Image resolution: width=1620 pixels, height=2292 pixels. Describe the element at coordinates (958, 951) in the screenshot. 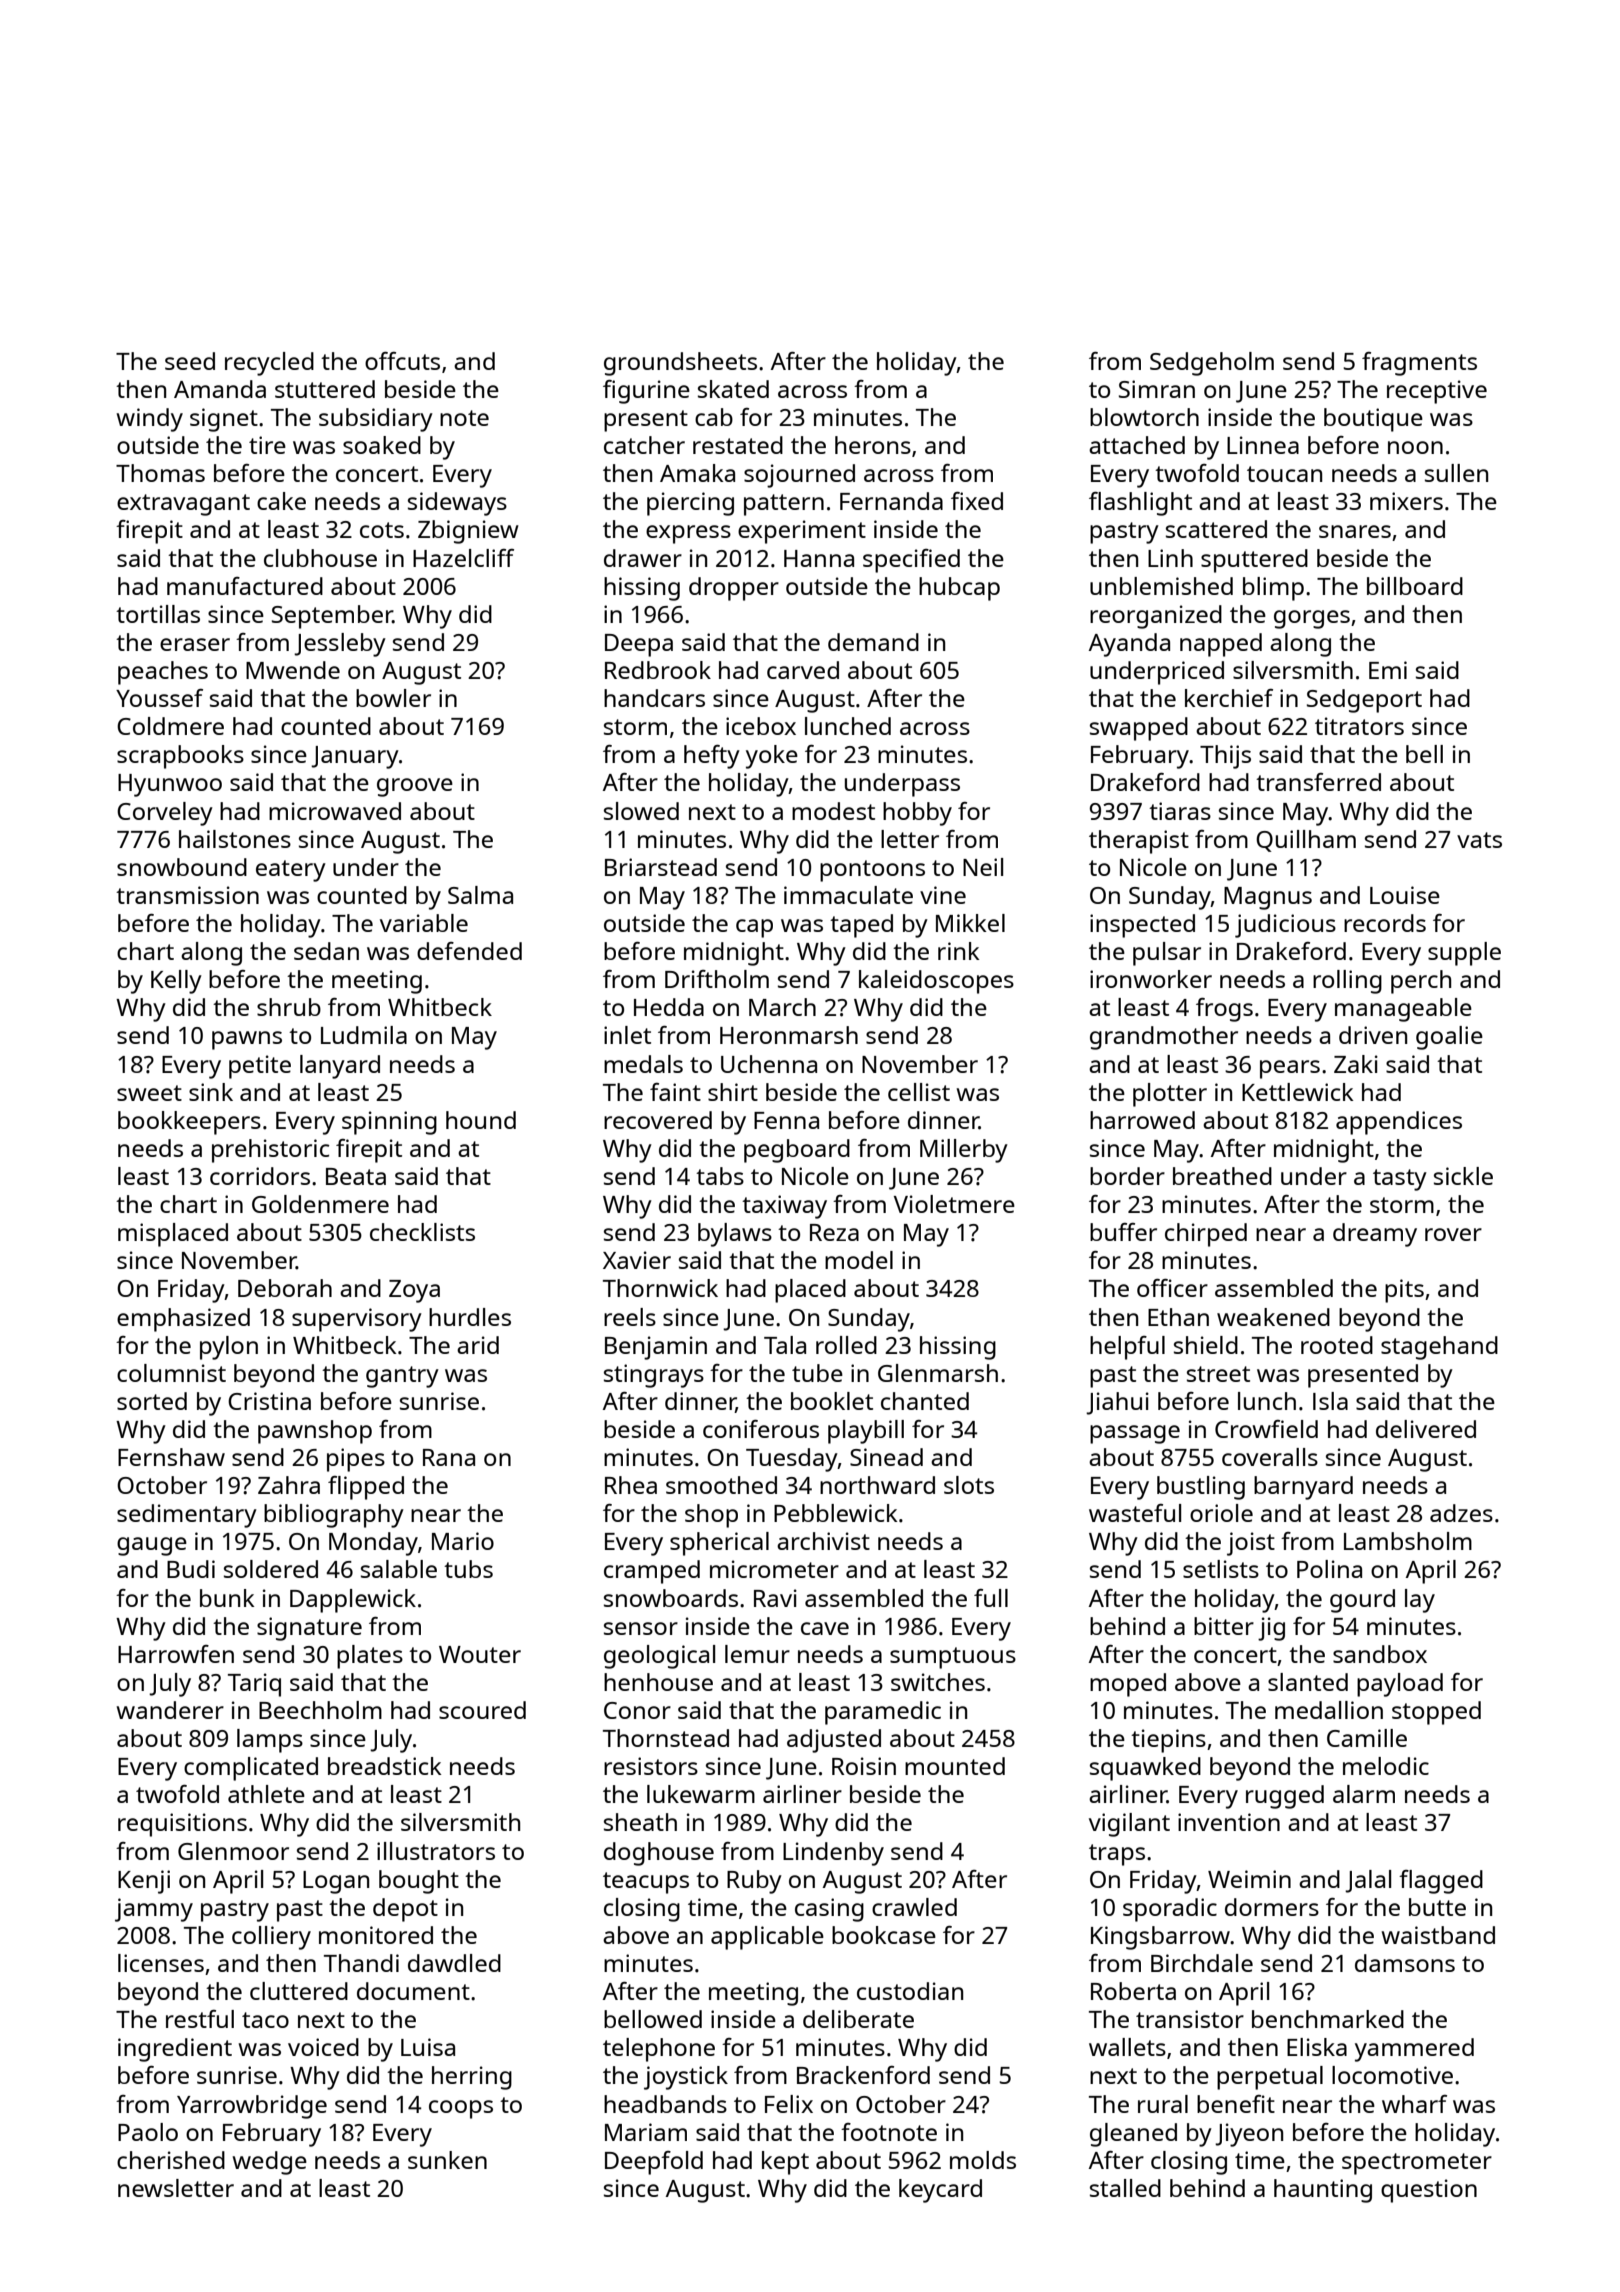

I see `rink` at that location.
